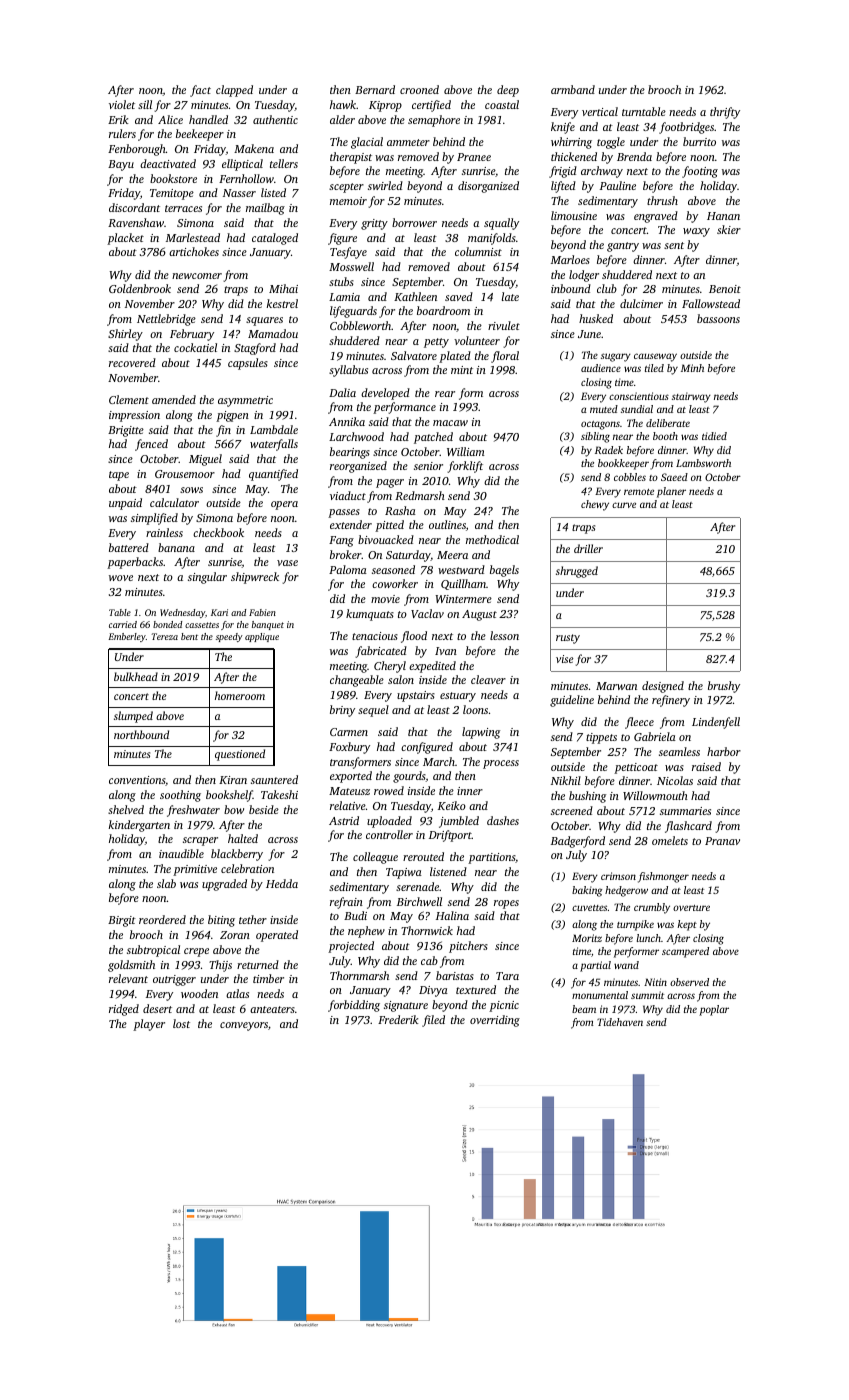 Image resolution: width=849 pixels, height=1400 pixels. What do you see at coordinates (123, 624) in the screenshot?
I see `carried` at bounding box center [123, 624].
